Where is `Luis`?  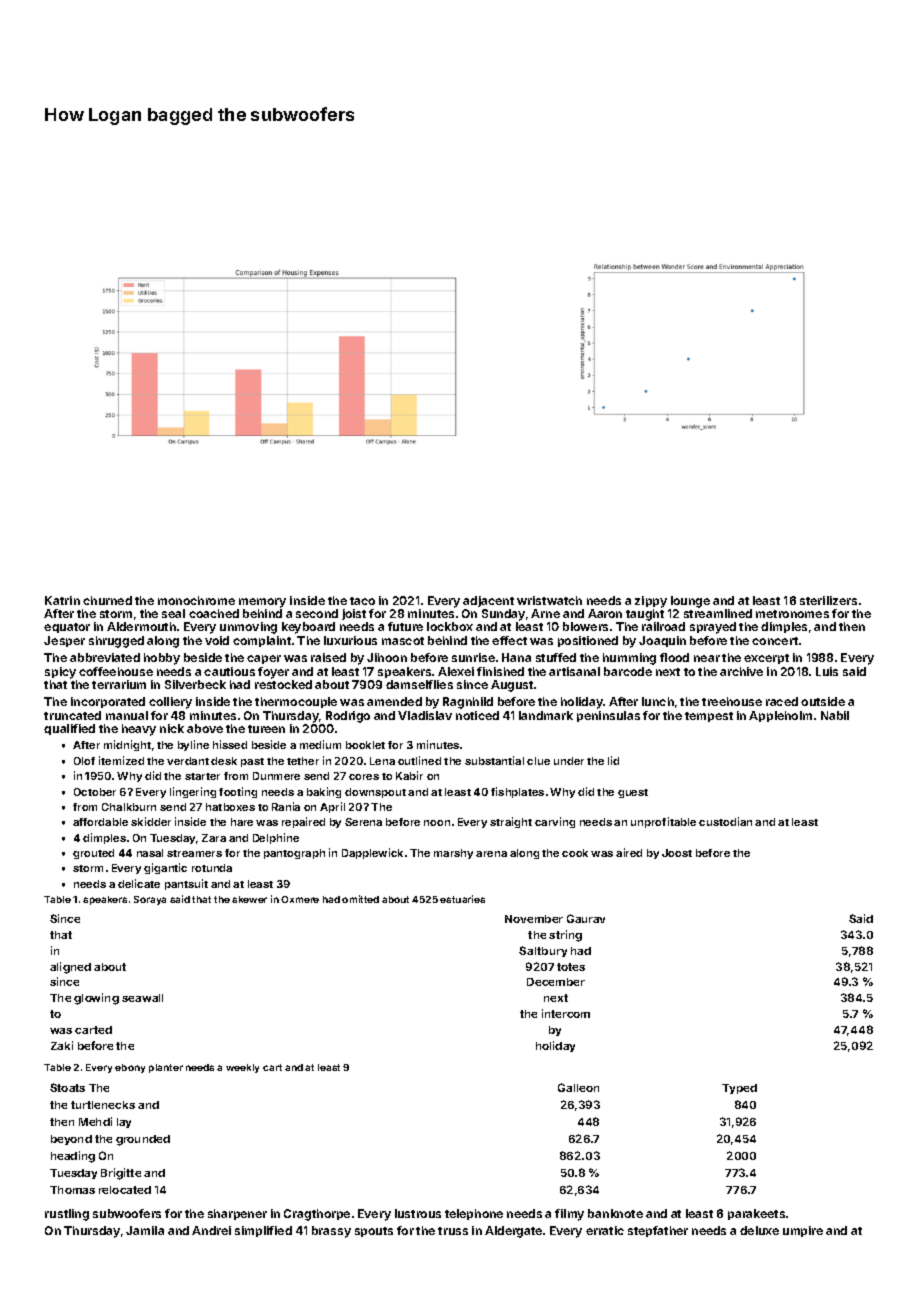 Luis is located at coordinates (827, 671).
